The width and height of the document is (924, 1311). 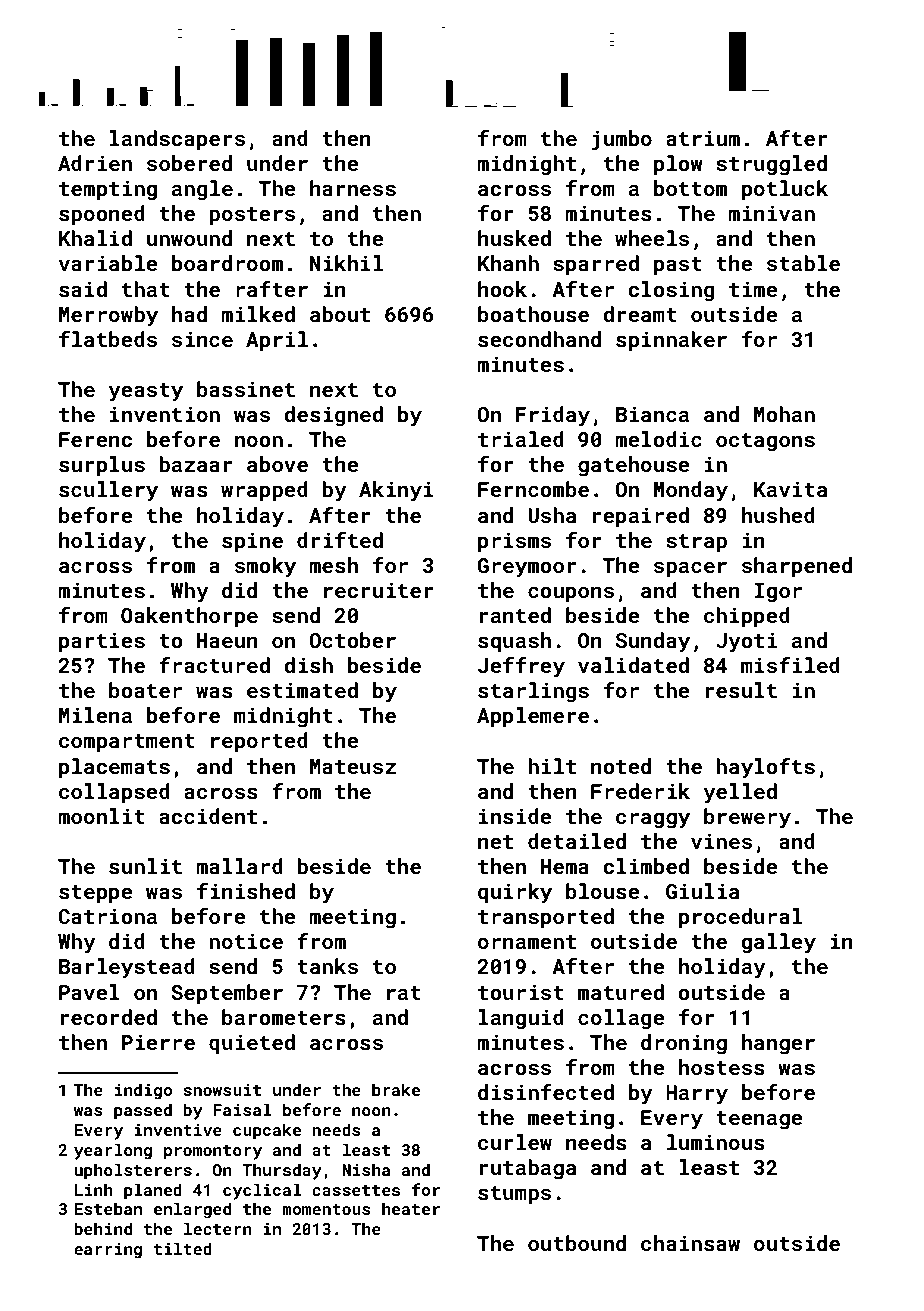 I want to click on atrium, so click(x=703, y=138).
